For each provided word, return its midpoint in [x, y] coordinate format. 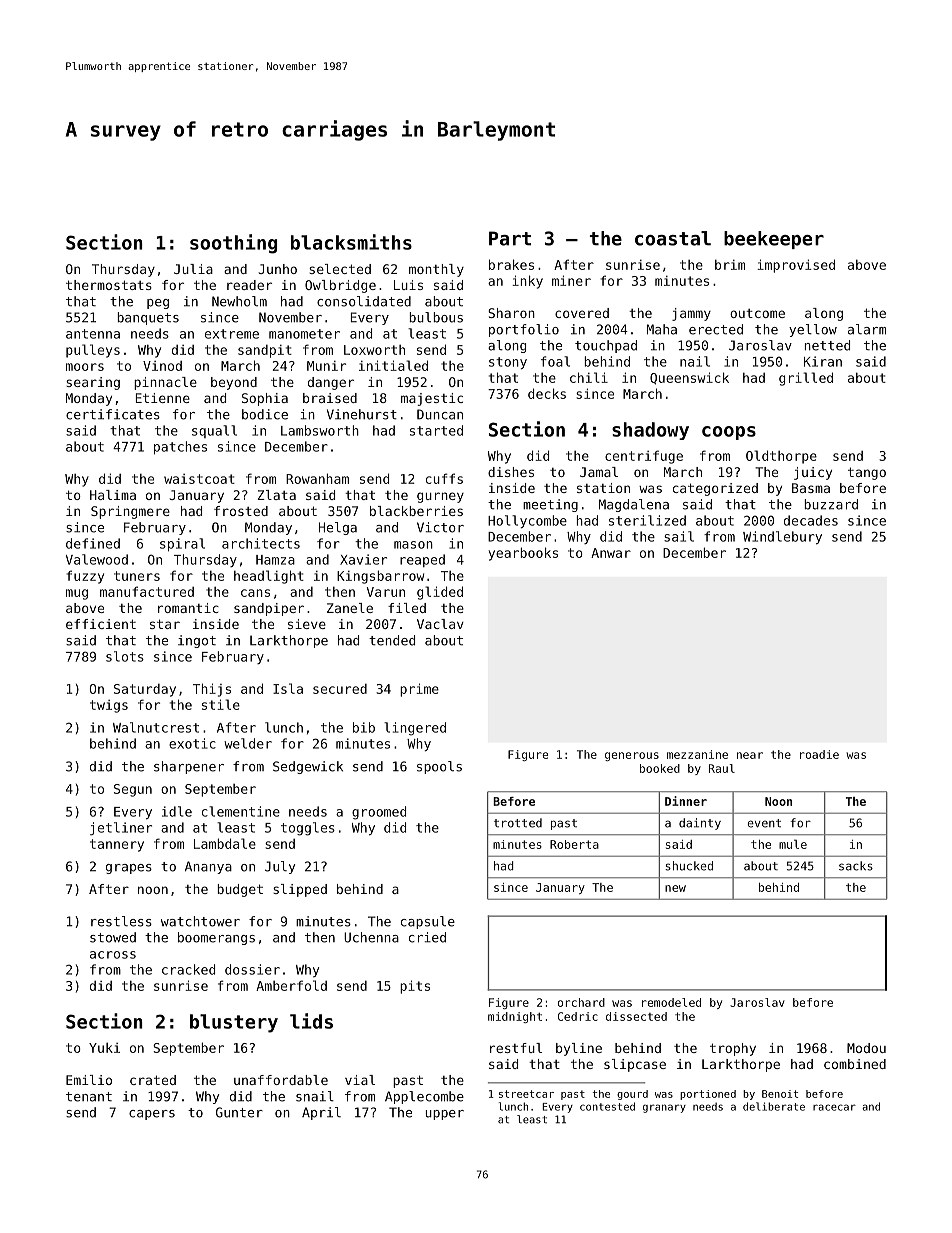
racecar [834, 1107]
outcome [757, 313]
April [321, 1113]
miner [571, 280]
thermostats [109, 285]
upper [445, 1115]
